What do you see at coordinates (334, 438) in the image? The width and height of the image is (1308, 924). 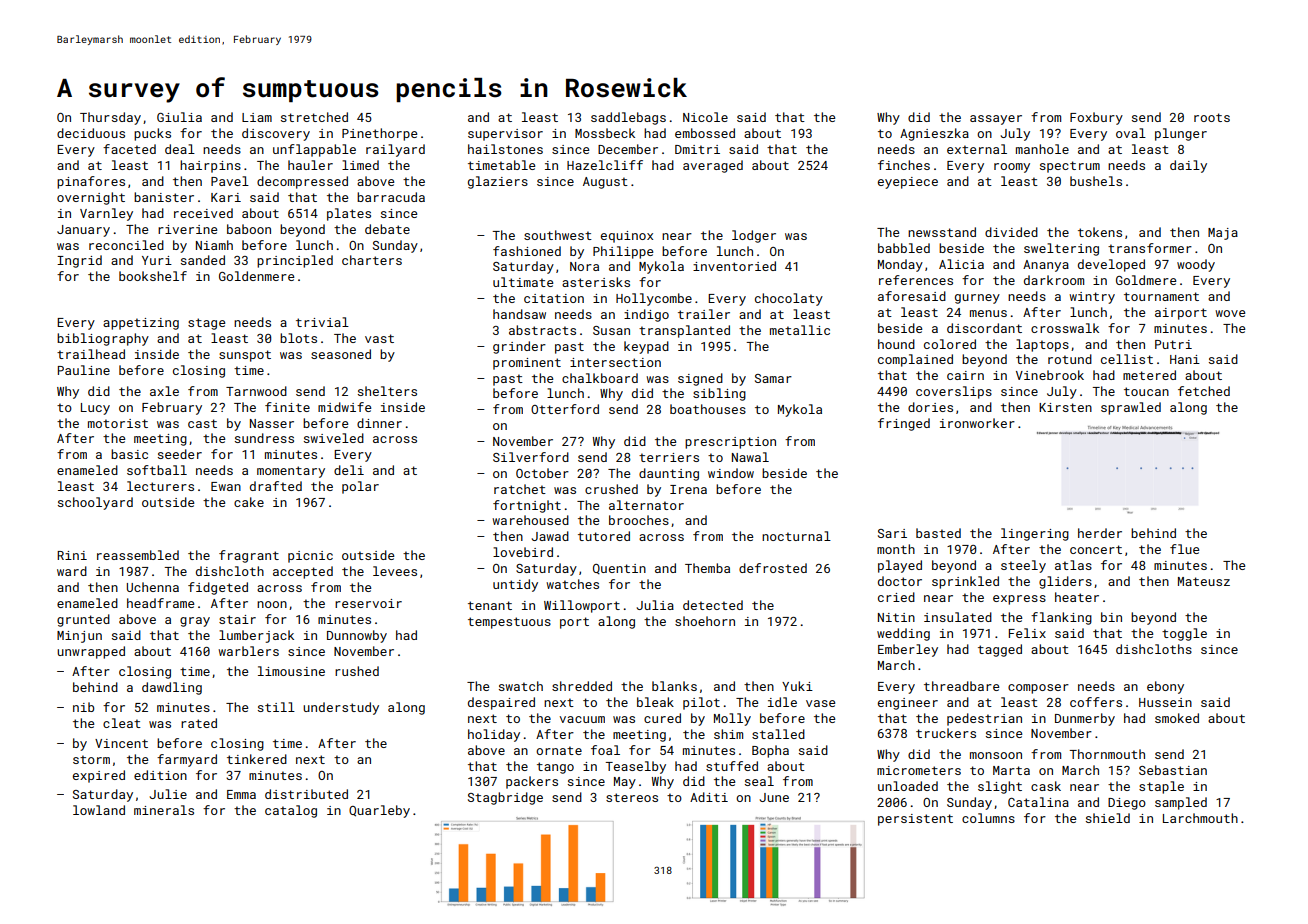 I see `swiveled` at bounding box center [334, 438].
